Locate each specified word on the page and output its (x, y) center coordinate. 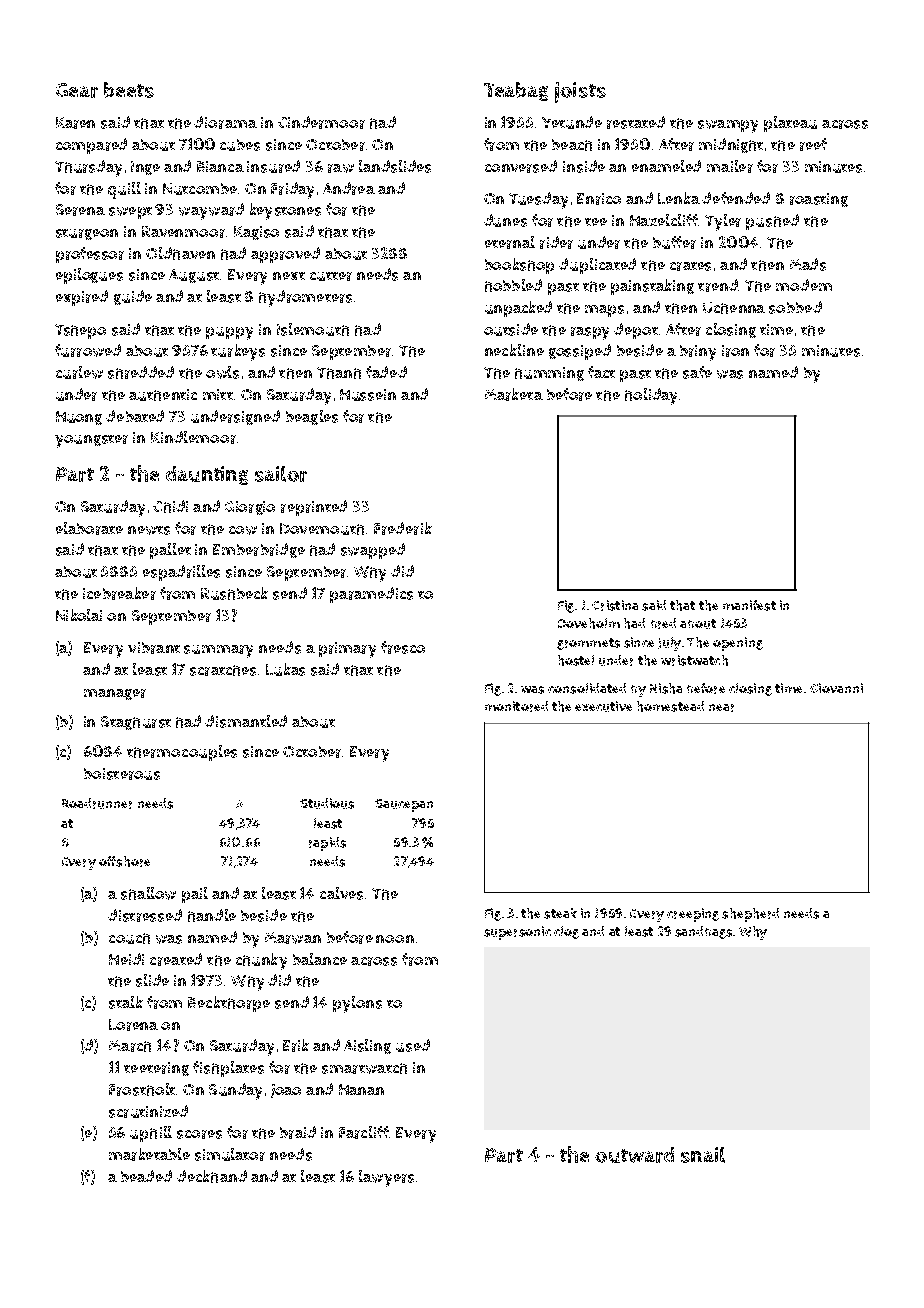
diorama (225, 122)
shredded (141, 372)
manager (115, 694)
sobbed (795, 307)
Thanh (339, 373)
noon (395, 939)
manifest (749, 605)
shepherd (750, 915)
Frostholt (142, 1089)
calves (341, 893)
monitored (516, 706)
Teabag (516, 91)
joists (580, 92)
